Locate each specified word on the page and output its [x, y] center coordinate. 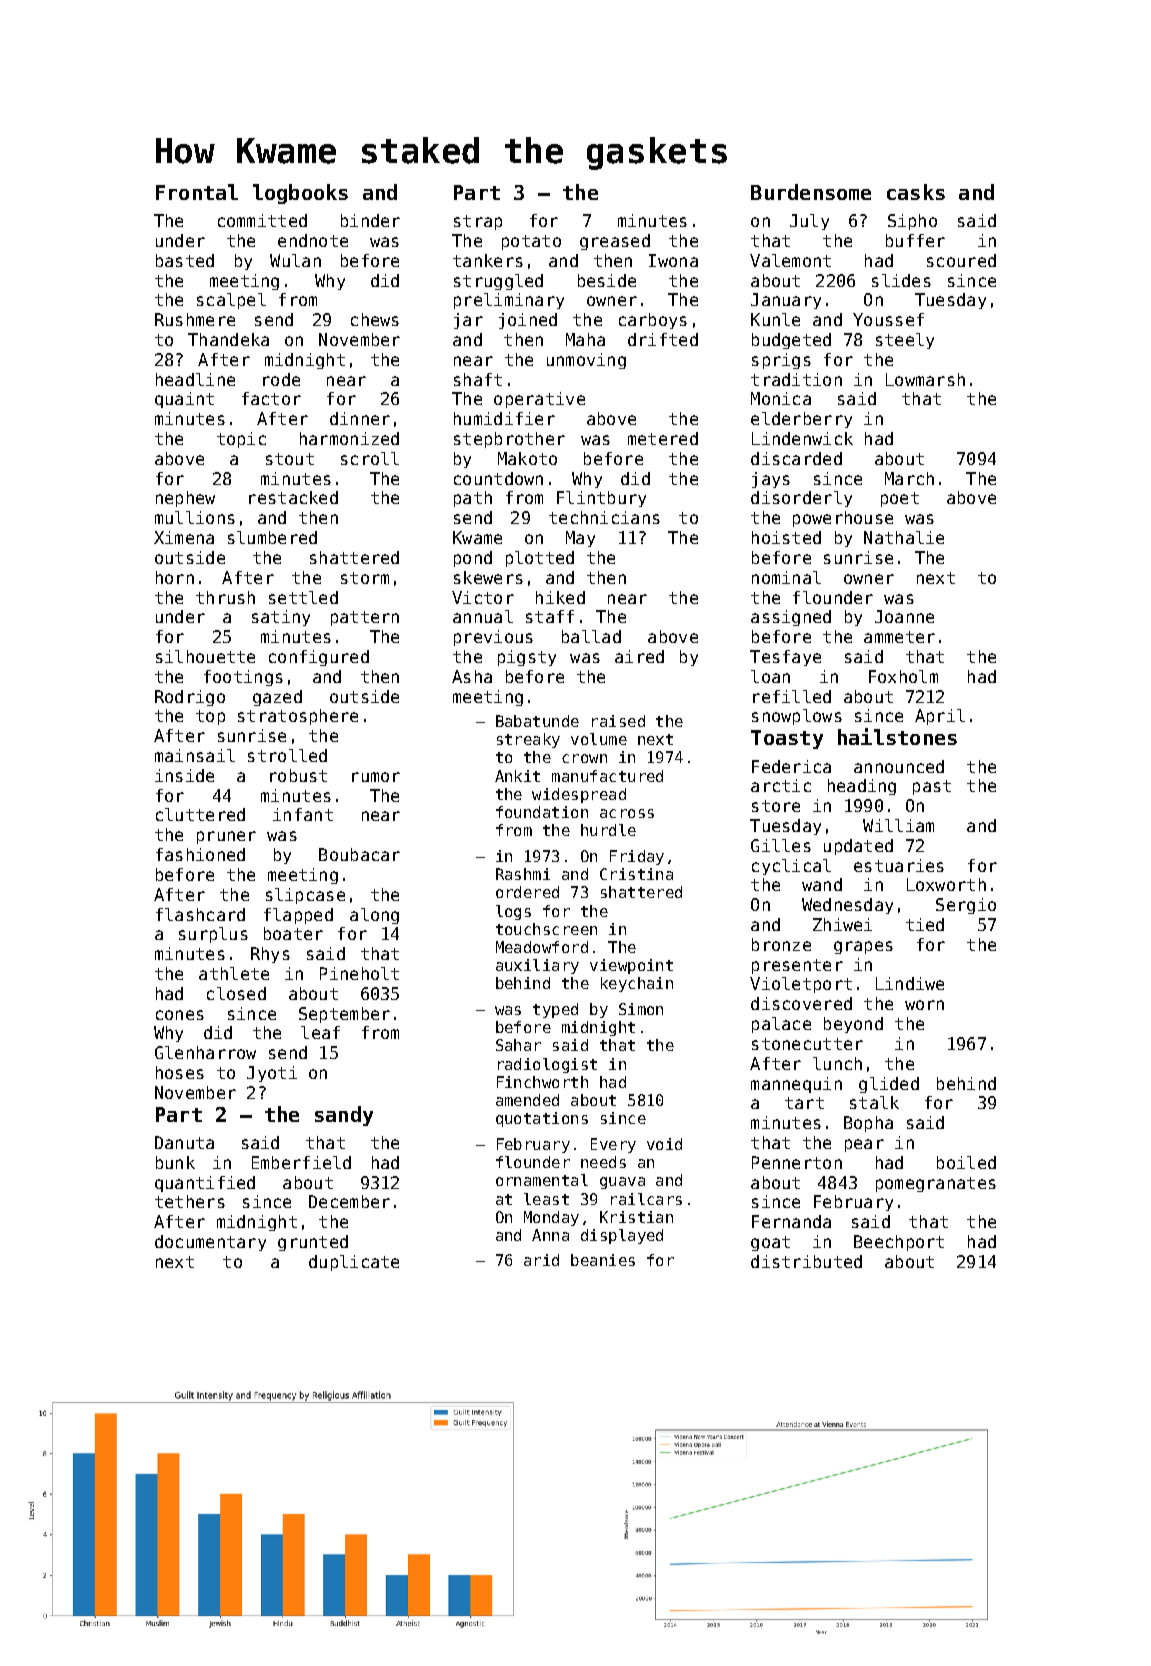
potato [531, 242]
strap [478, 222]
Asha [472, 676]
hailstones [897, 736]
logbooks [300, 194]
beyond [853, 1025]
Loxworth [946, 884]
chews [375, 319]
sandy [344, 1116]
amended [527, 1100]
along [374, 916]
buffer [915, 240]
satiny [281, 618]
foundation [542, 812]
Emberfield [301, 1162]
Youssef [888, 319]
